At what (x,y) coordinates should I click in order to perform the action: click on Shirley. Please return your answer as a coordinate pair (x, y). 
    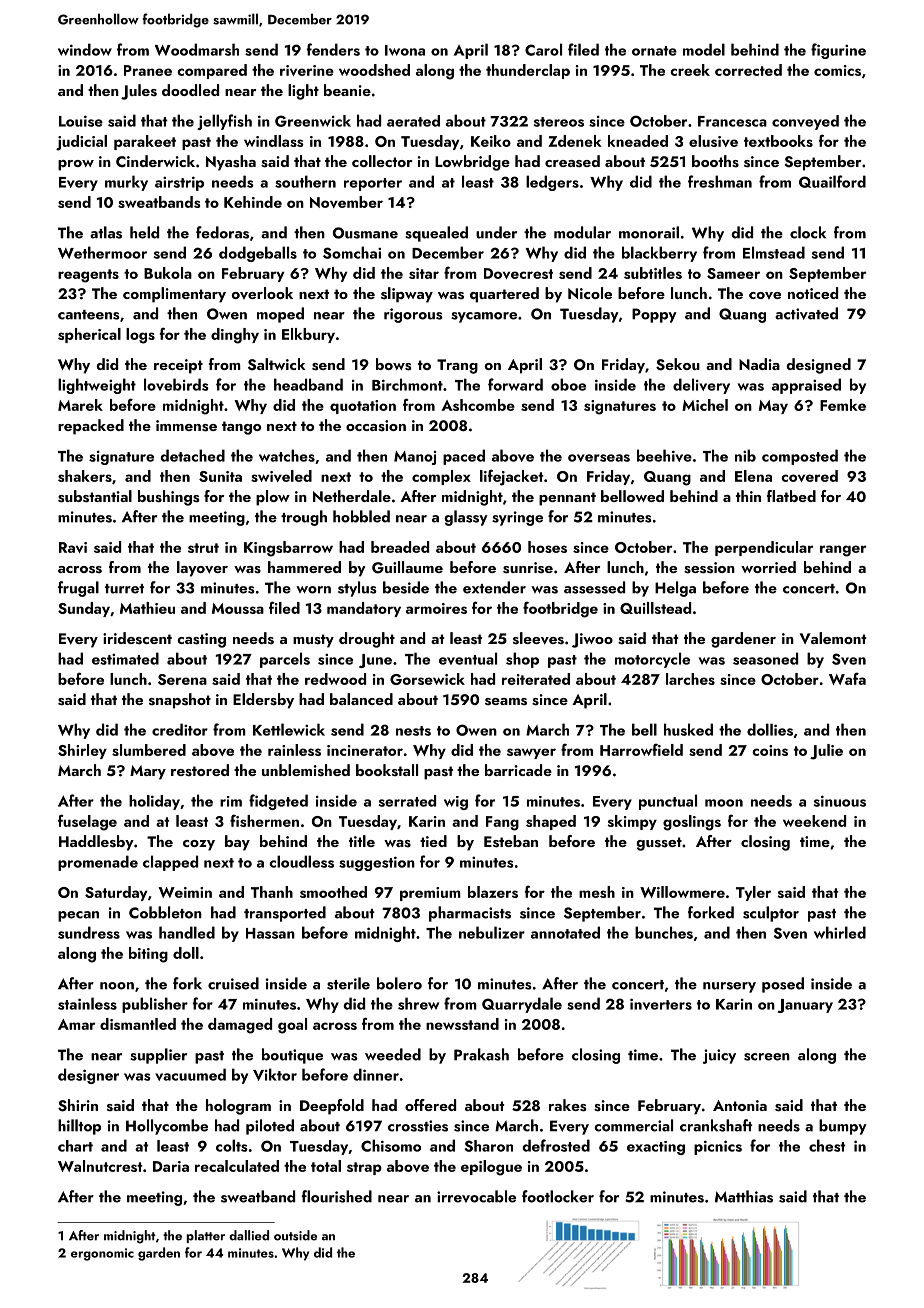
    Looking at the image, I should click on (82, 751).
